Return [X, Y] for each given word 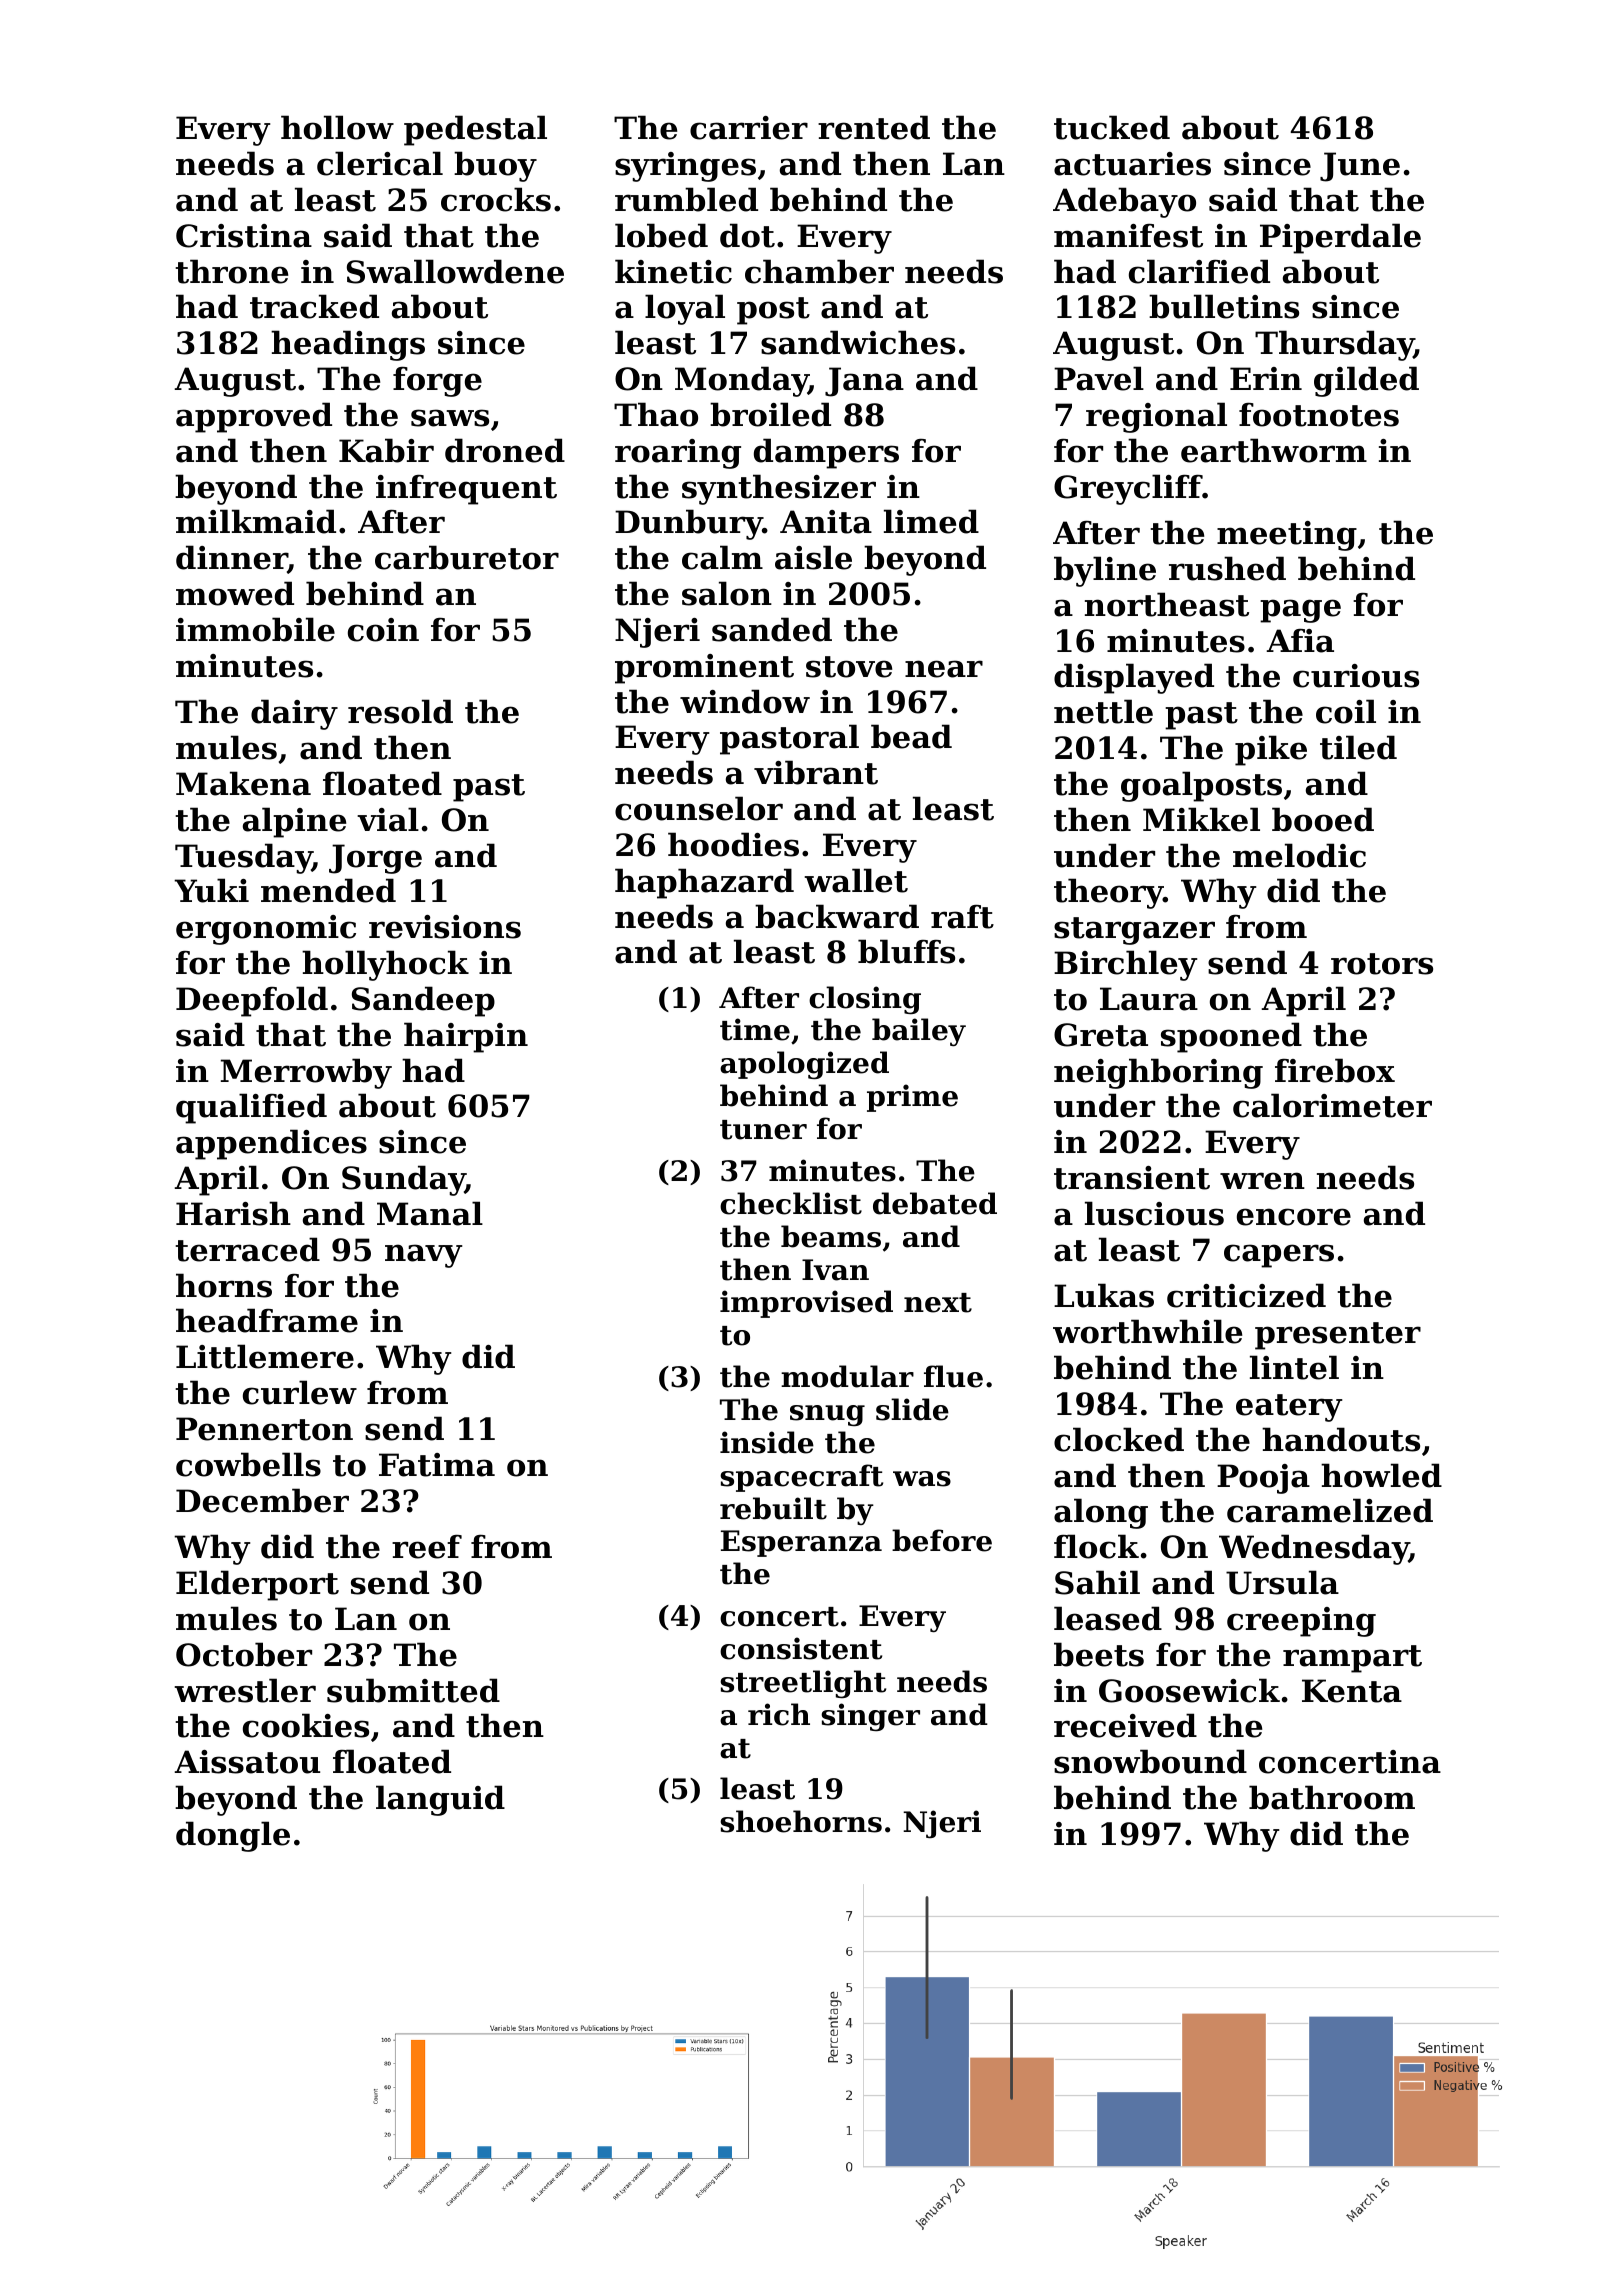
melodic [1299, 855]
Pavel [1099, 378]
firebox [1335, 1070]
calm [722, 557]
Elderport [257, 1585]
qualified [251, 1108]
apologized [804, 1065]
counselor [699, 808]
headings [348, 345]
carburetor [467, 557]
